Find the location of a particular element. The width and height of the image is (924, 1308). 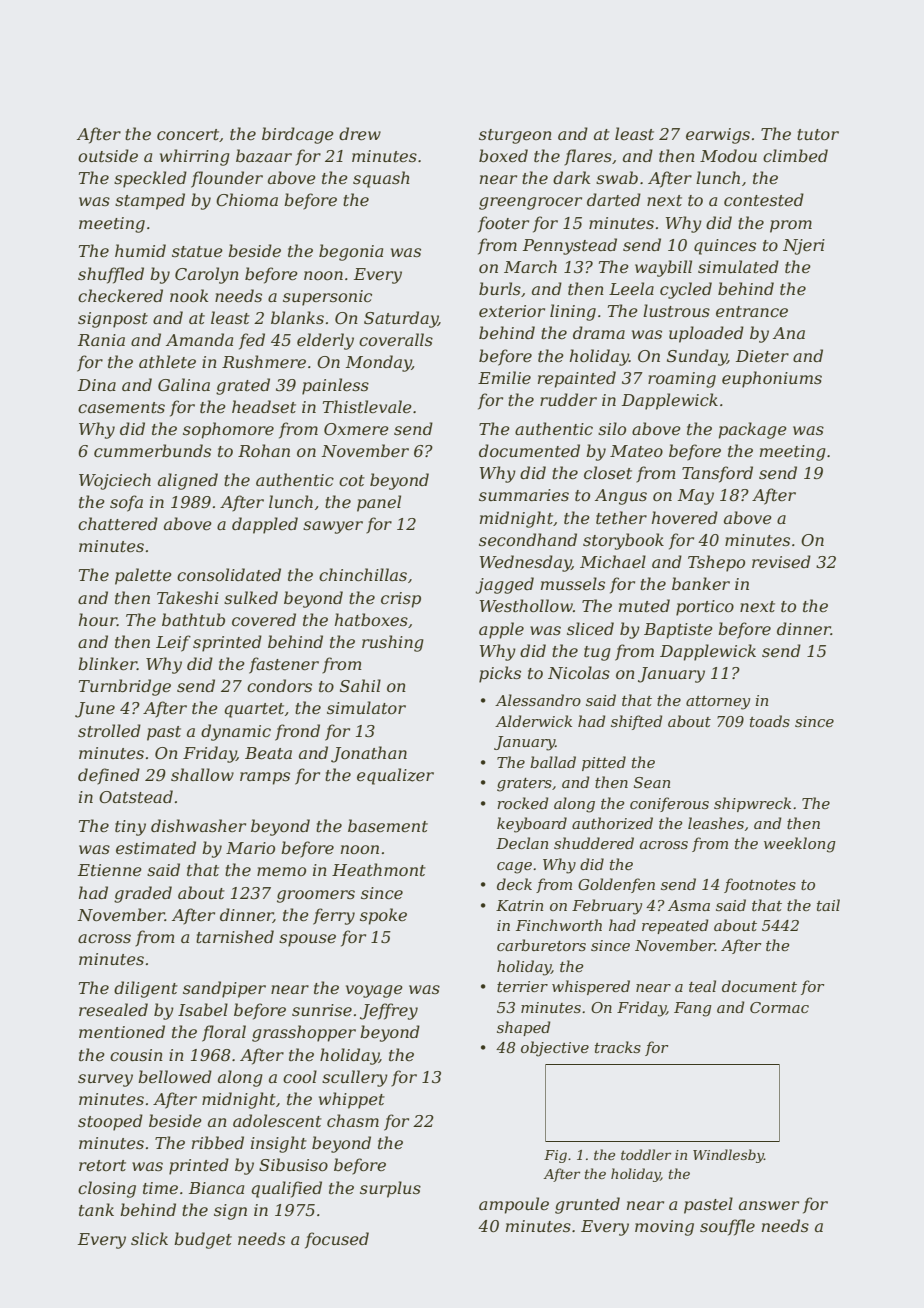

Carolyn is located at coordinates (207, 275).
